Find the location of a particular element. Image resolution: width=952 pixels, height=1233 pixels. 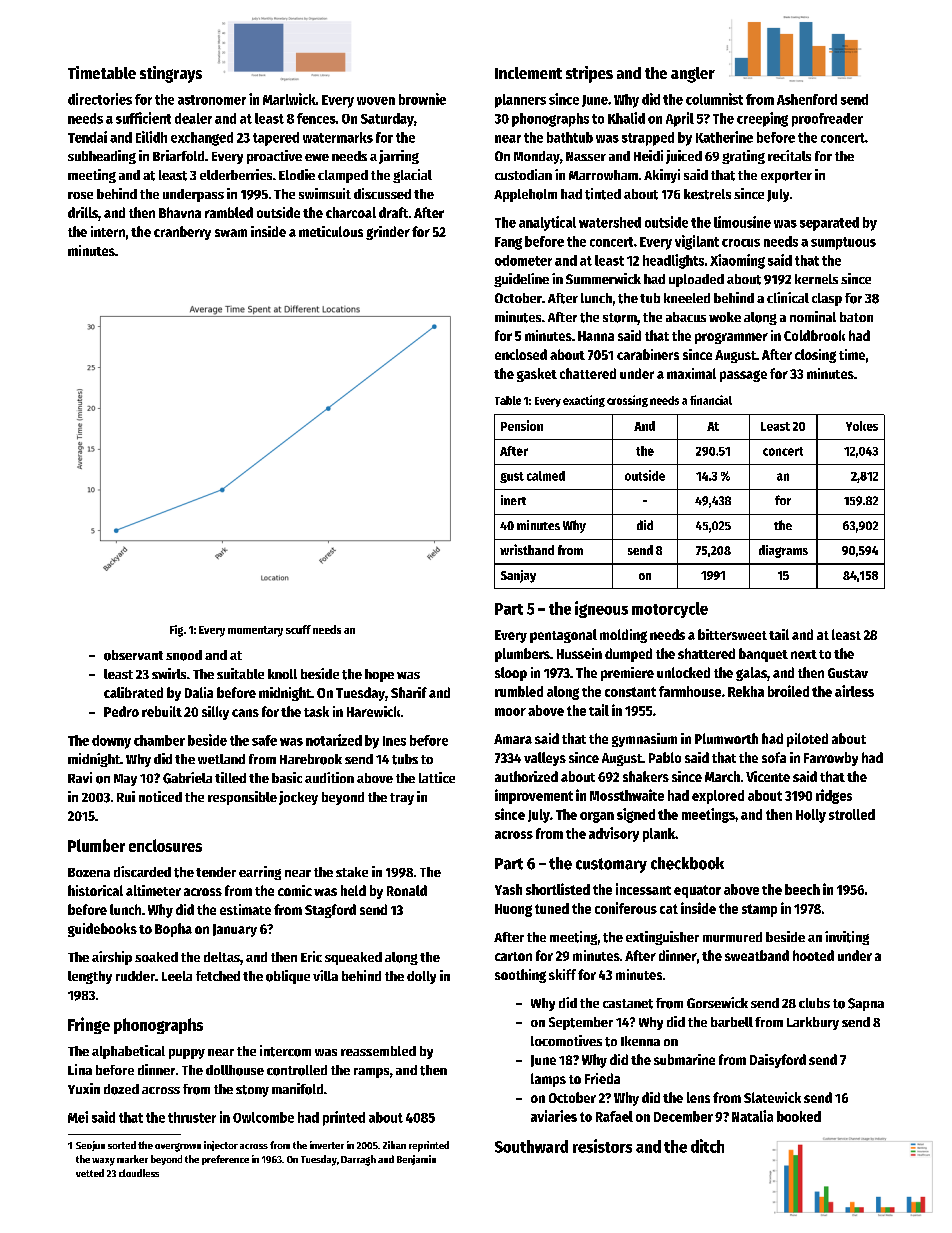

downy is located at coordinates (111, 742).
